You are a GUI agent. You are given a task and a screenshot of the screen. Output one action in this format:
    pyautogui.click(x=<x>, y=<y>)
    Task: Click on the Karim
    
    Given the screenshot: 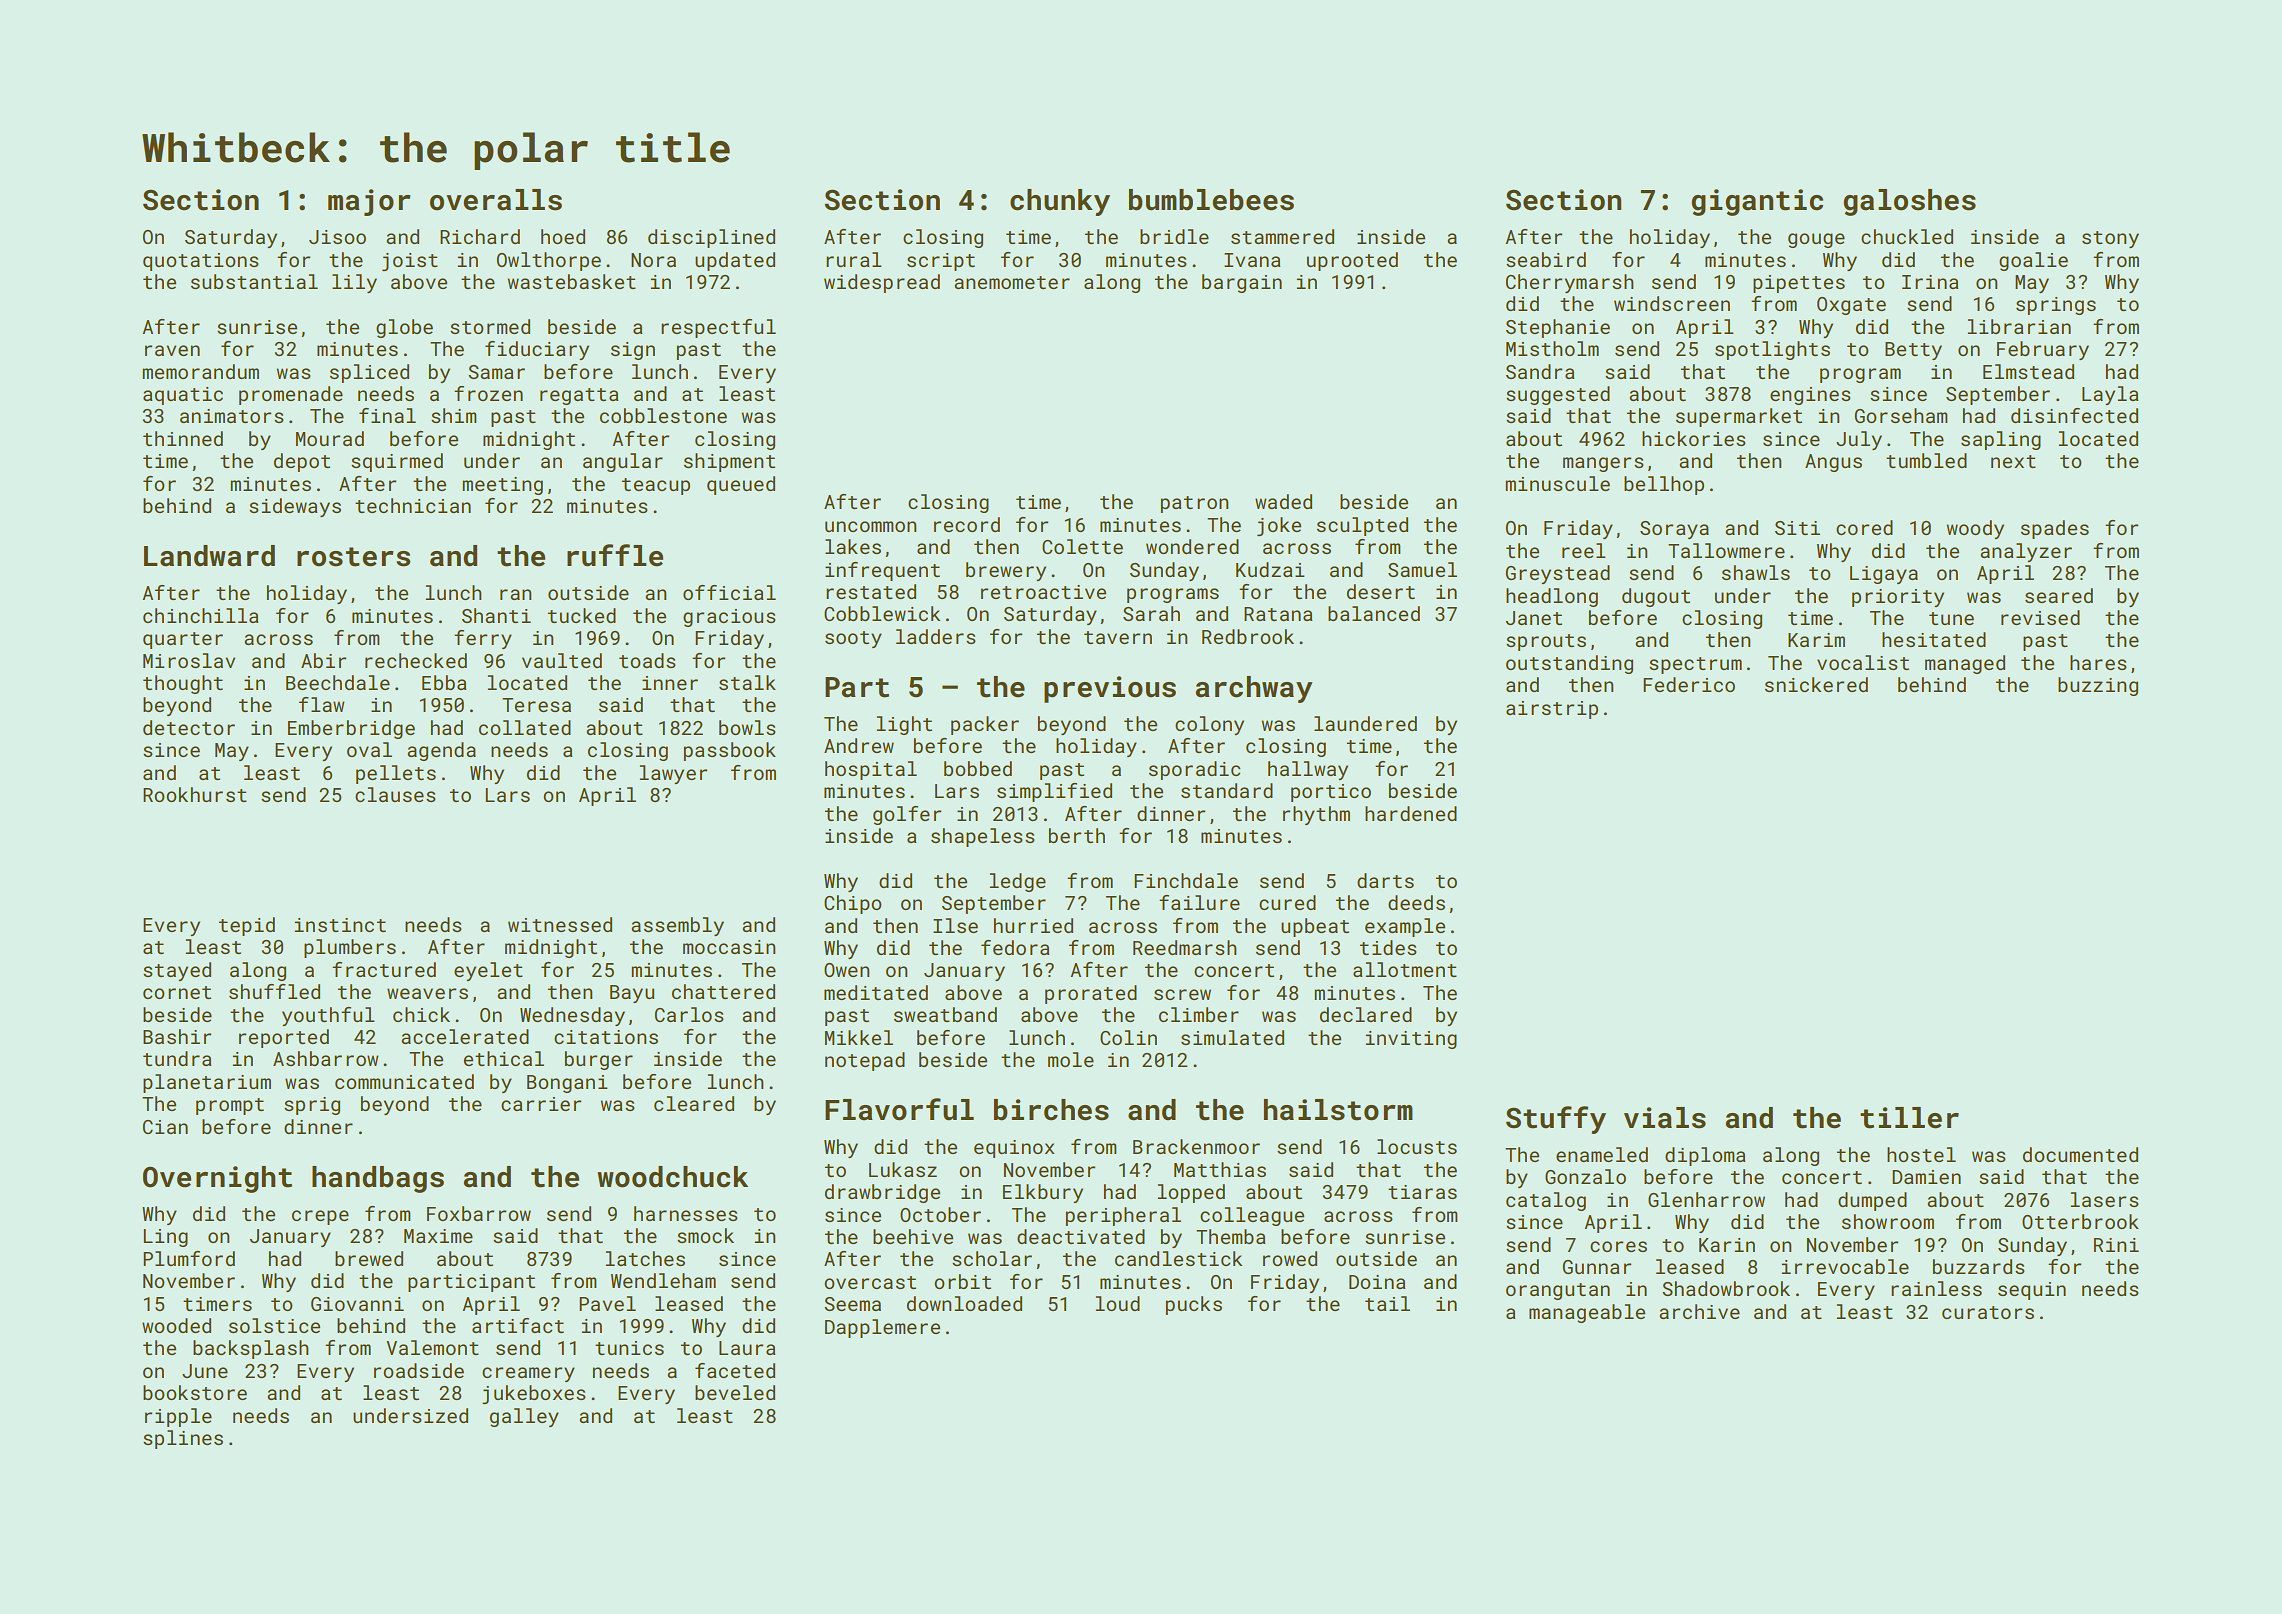 What is the action you would take?
    pyautogui.click(x=1816, y=640)
